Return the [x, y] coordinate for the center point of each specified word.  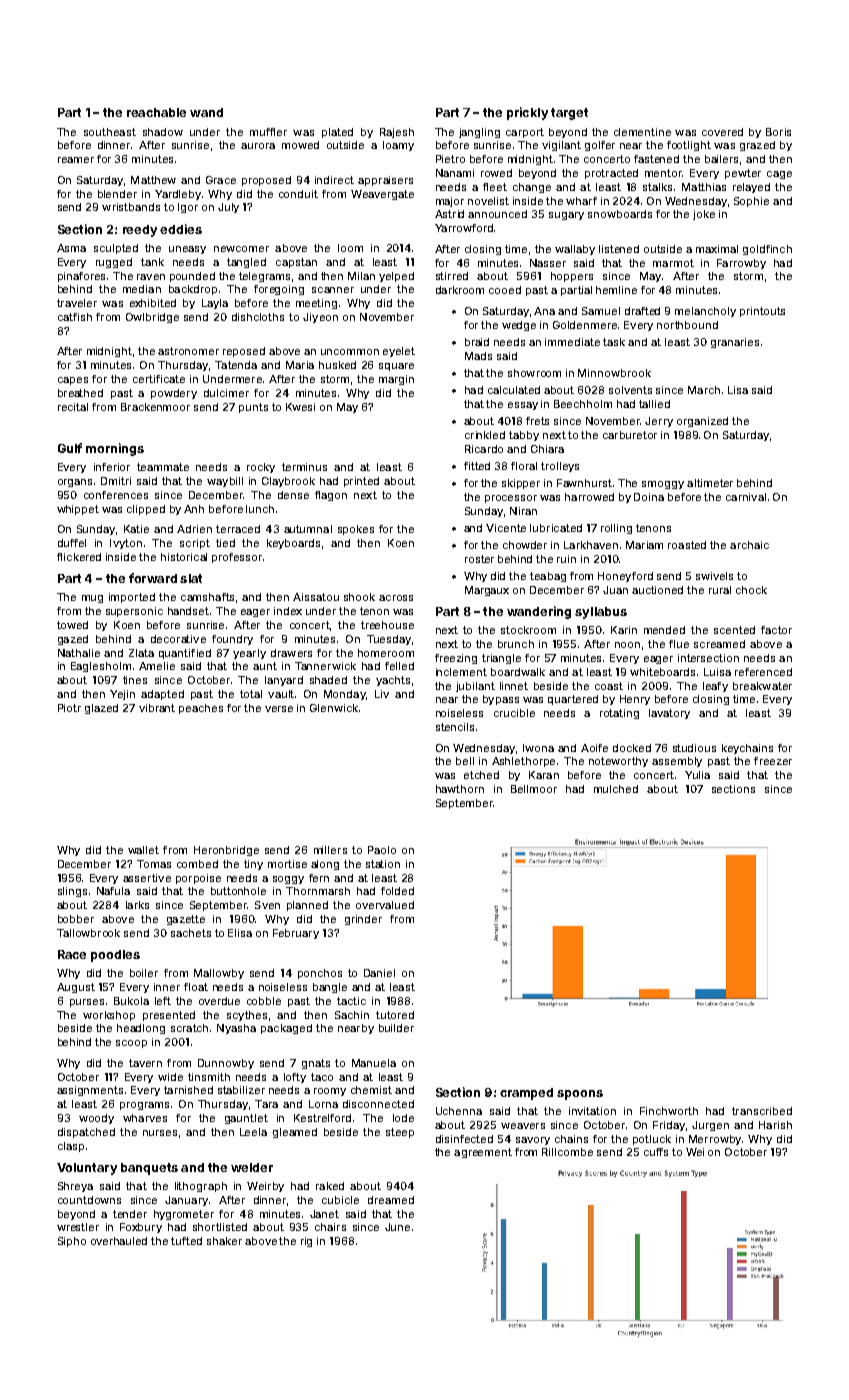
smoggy [663, 485]
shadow [163, 132]
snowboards [620, 214]
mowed [300, 145]
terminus [304, 467]
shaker [224, 1241]
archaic [749, 545]
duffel [72, 543]
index [288, 611]
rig [306, 1242]
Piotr [69, 708]
